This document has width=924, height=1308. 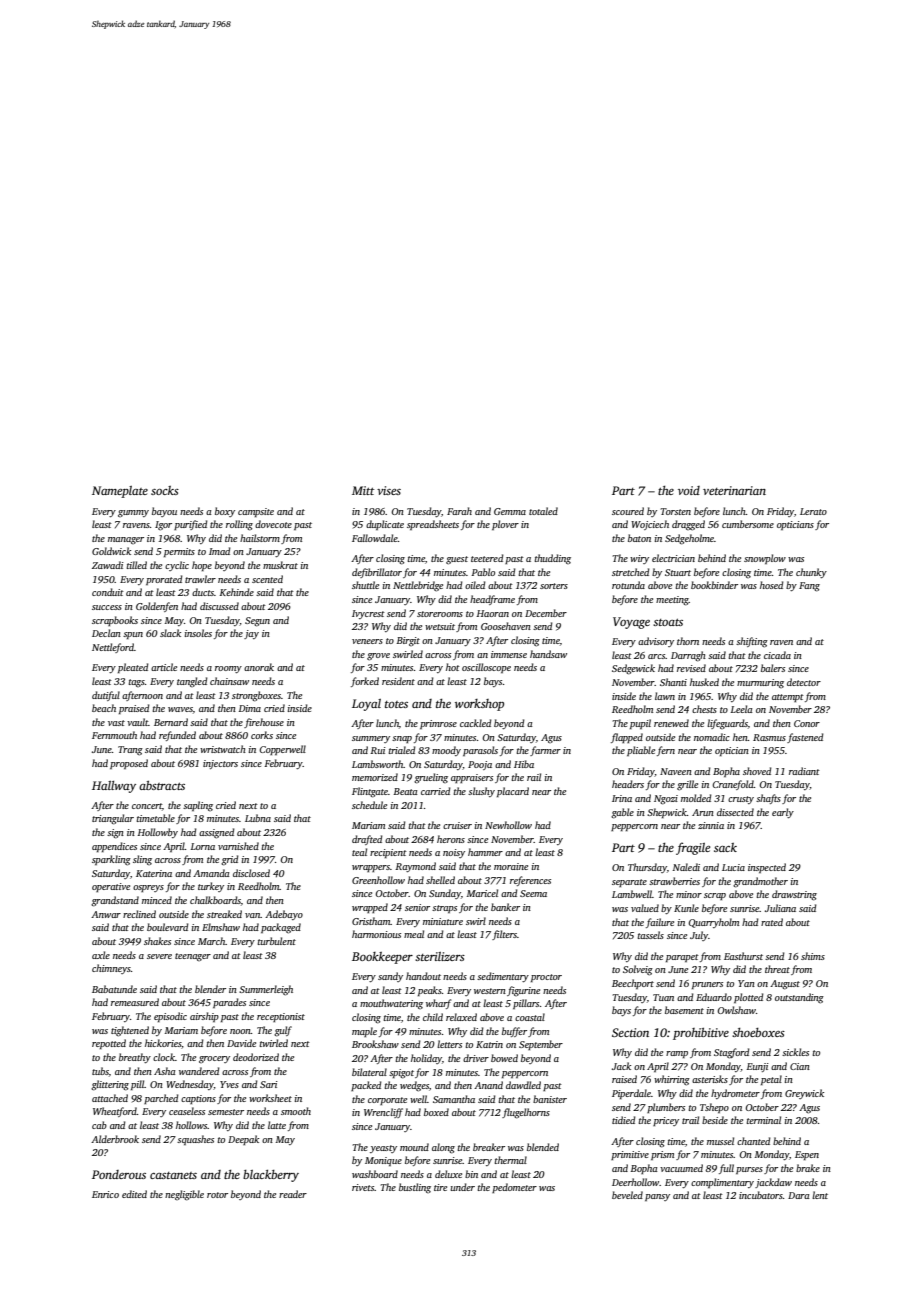 What do you see at coordinates (657, 1197) in the document?
I see `pansy` at bounding box center [657, 1197].
